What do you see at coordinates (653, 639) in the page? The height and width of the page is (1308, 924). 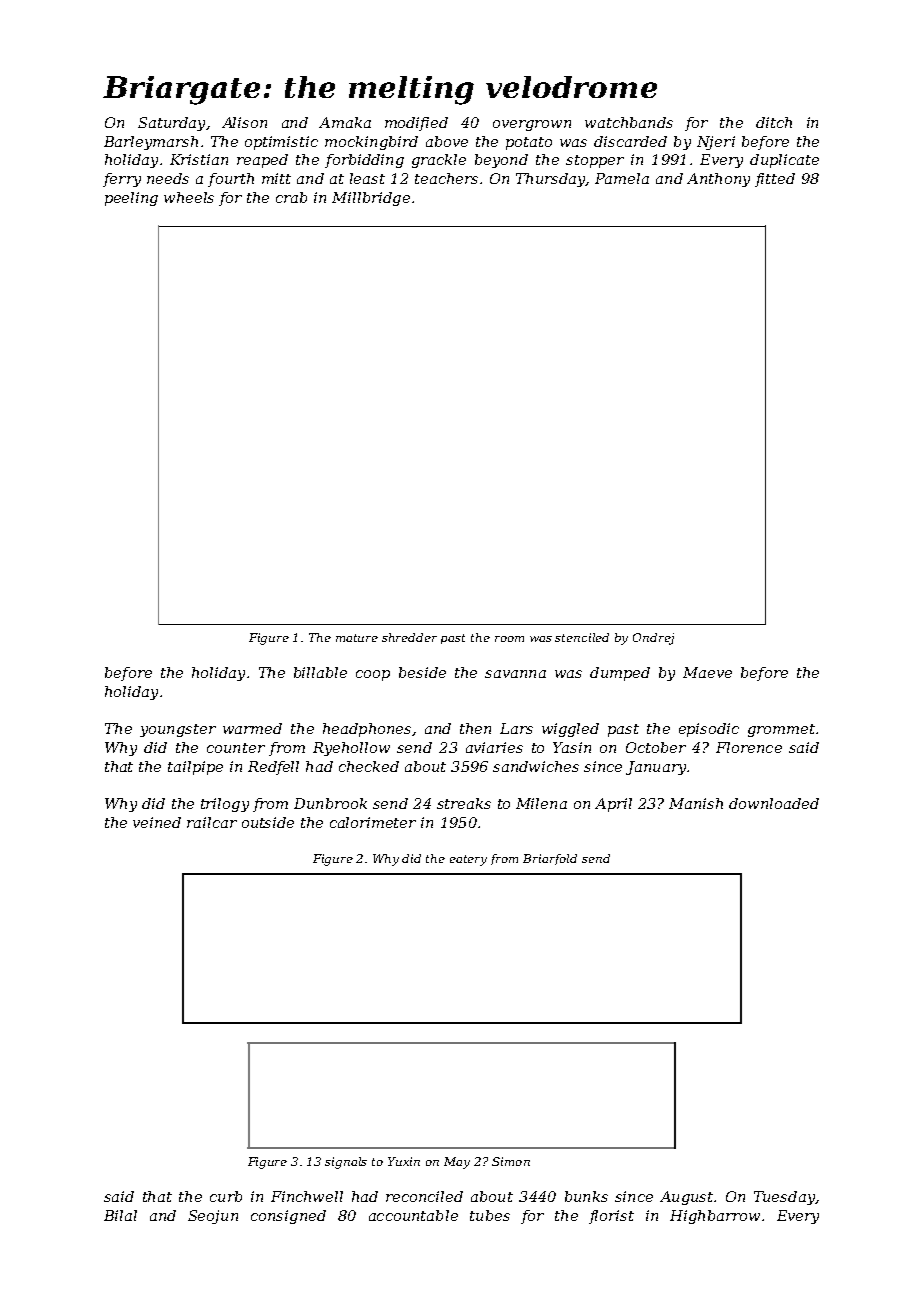 I see `Ondrej` at bounding box center [653, 639].
